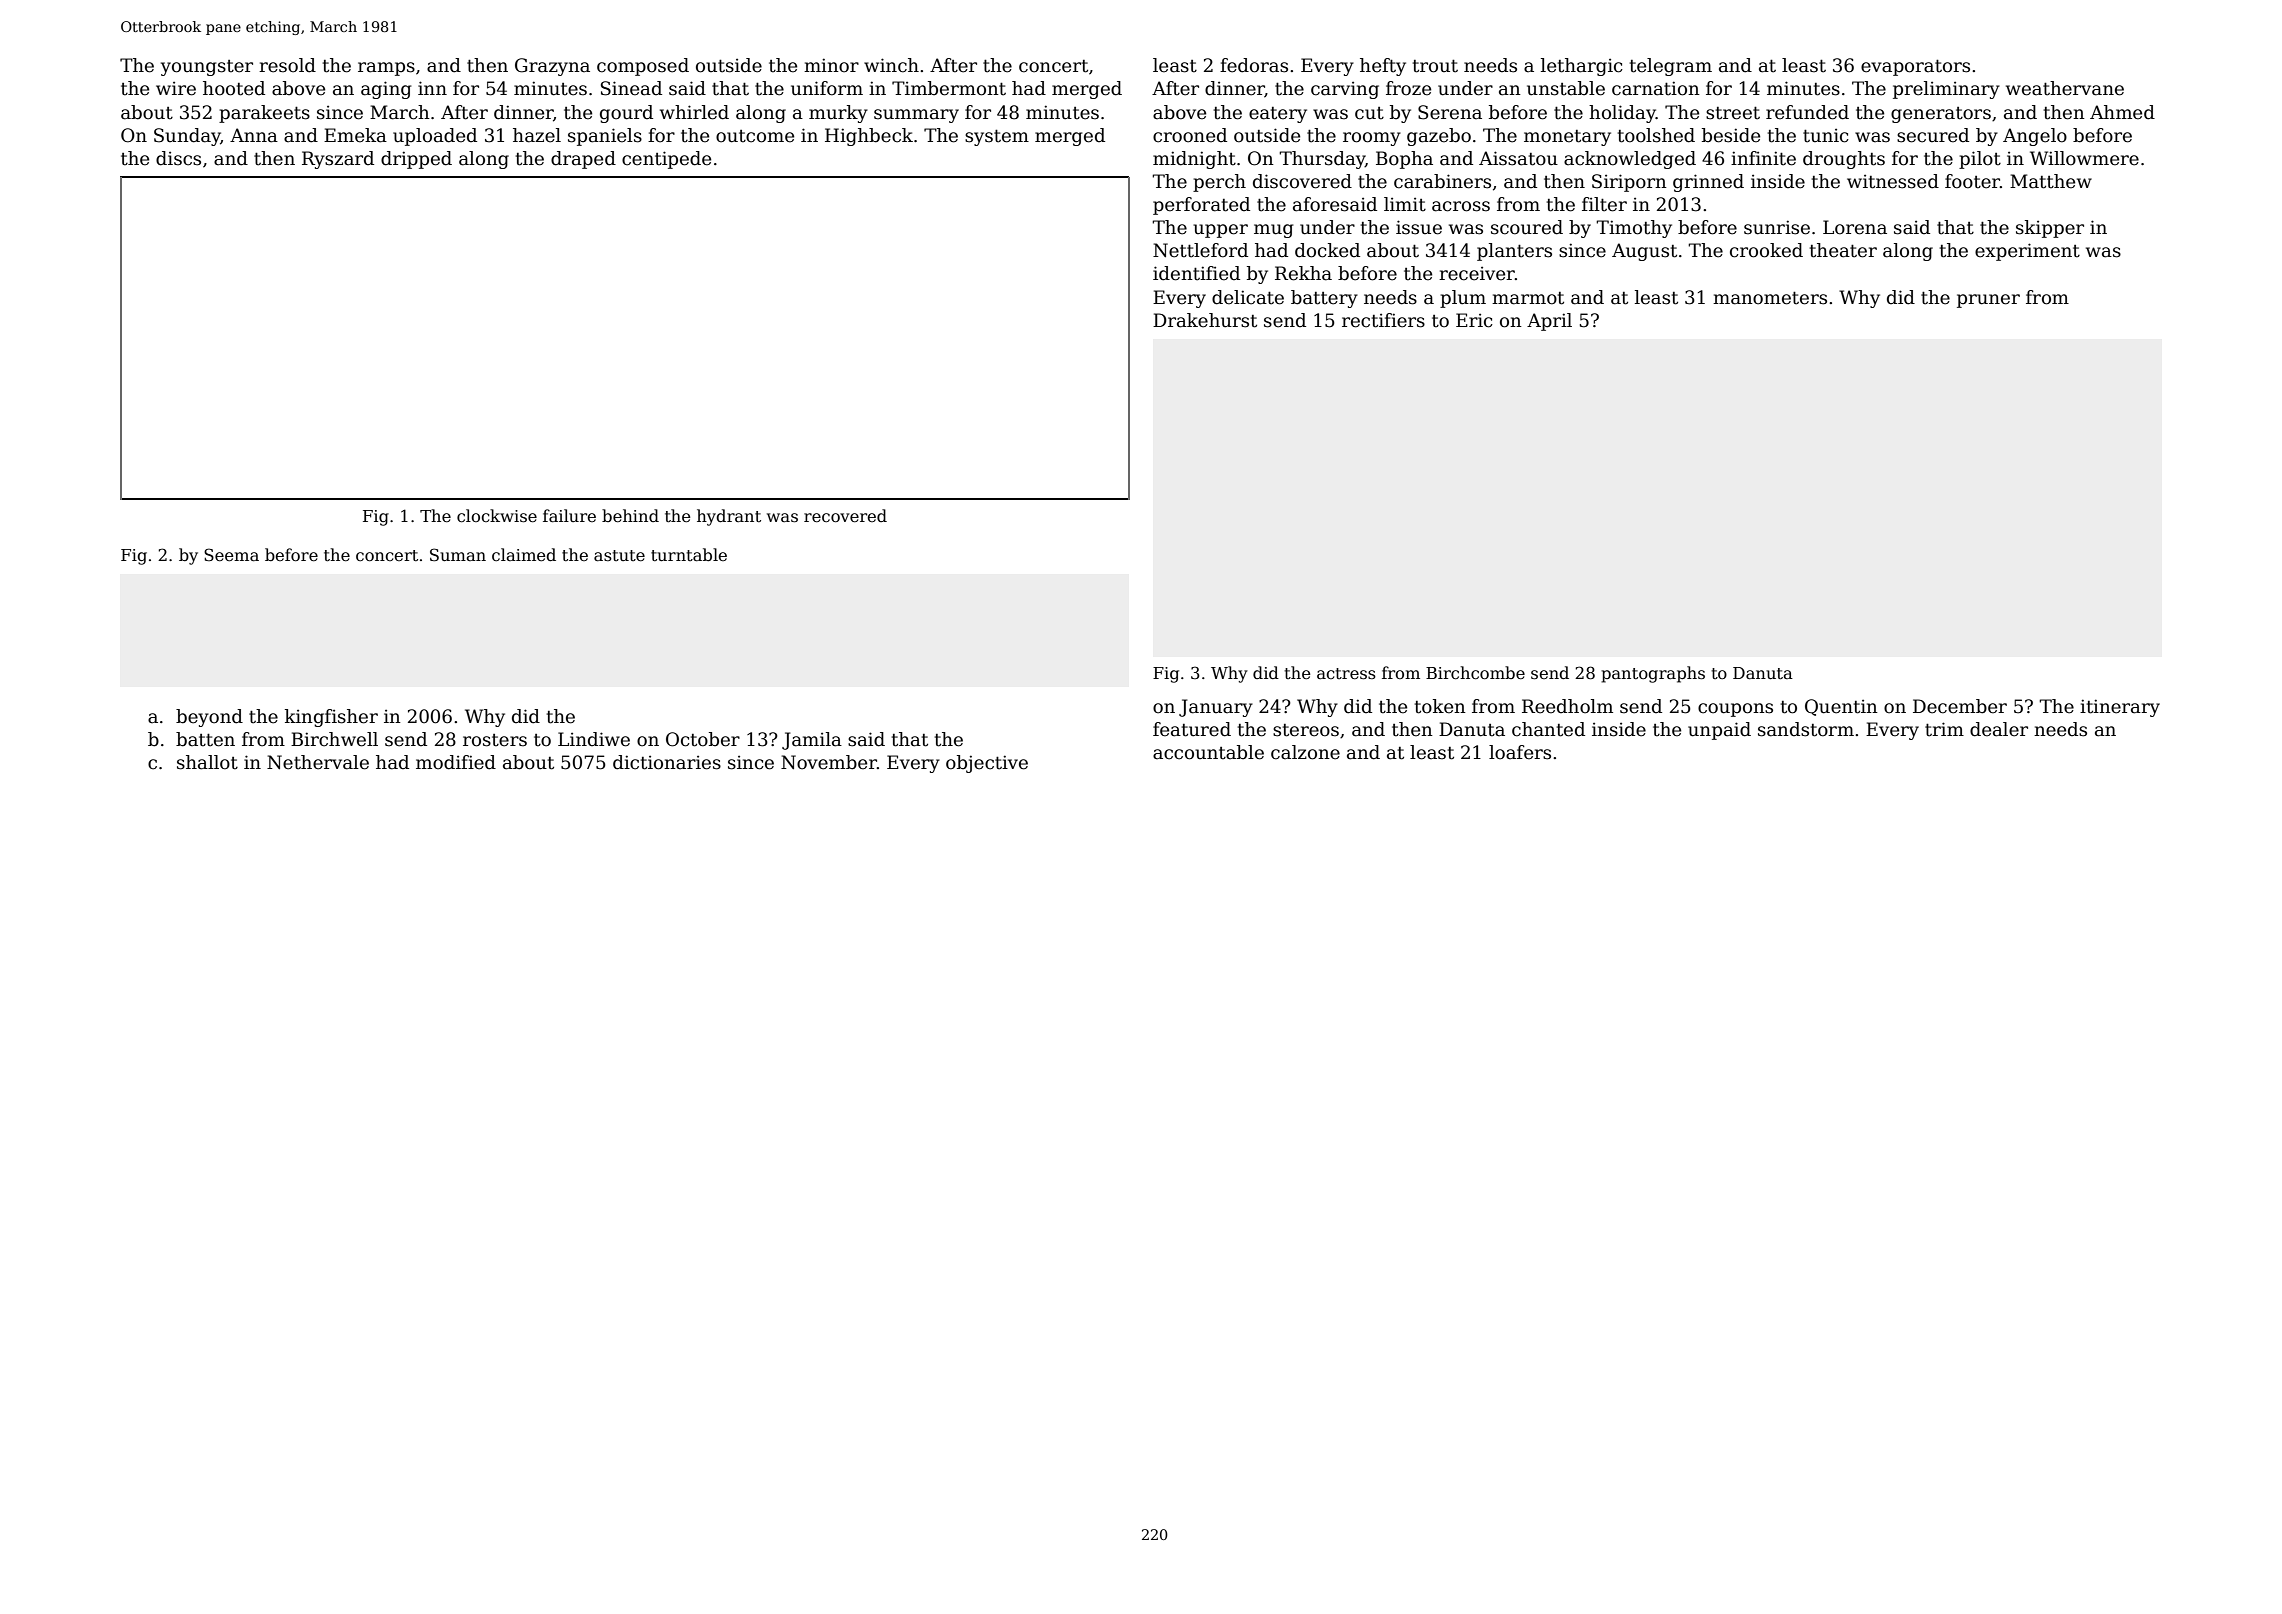 This image has height=1614, width=2282. What do you see at coordinates (845, 516) in the image?
I see `recovered` at bounding box center [845, 516].
